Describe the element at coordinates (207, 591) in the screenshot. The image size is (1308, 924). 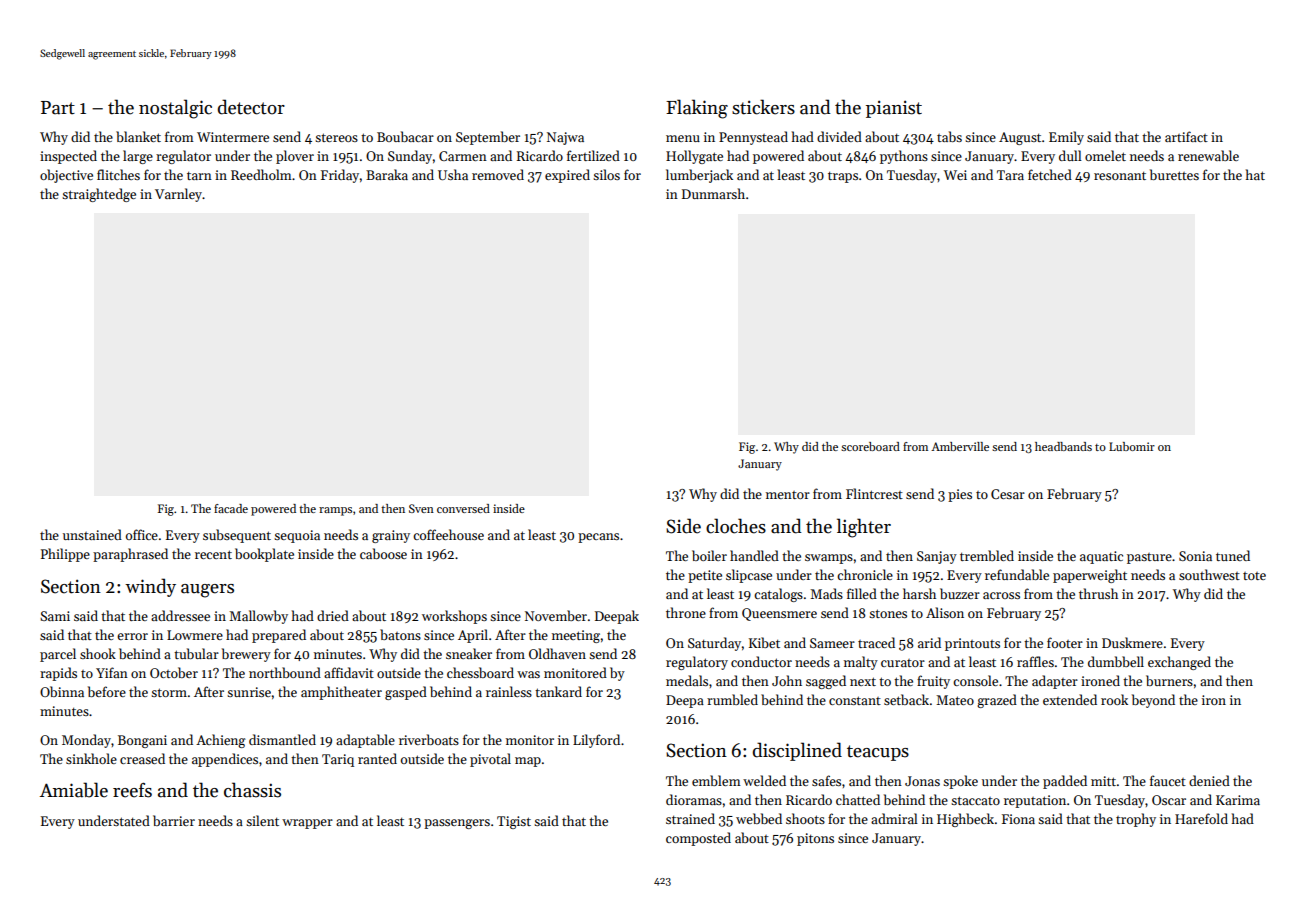
I see `augers` at that location.
